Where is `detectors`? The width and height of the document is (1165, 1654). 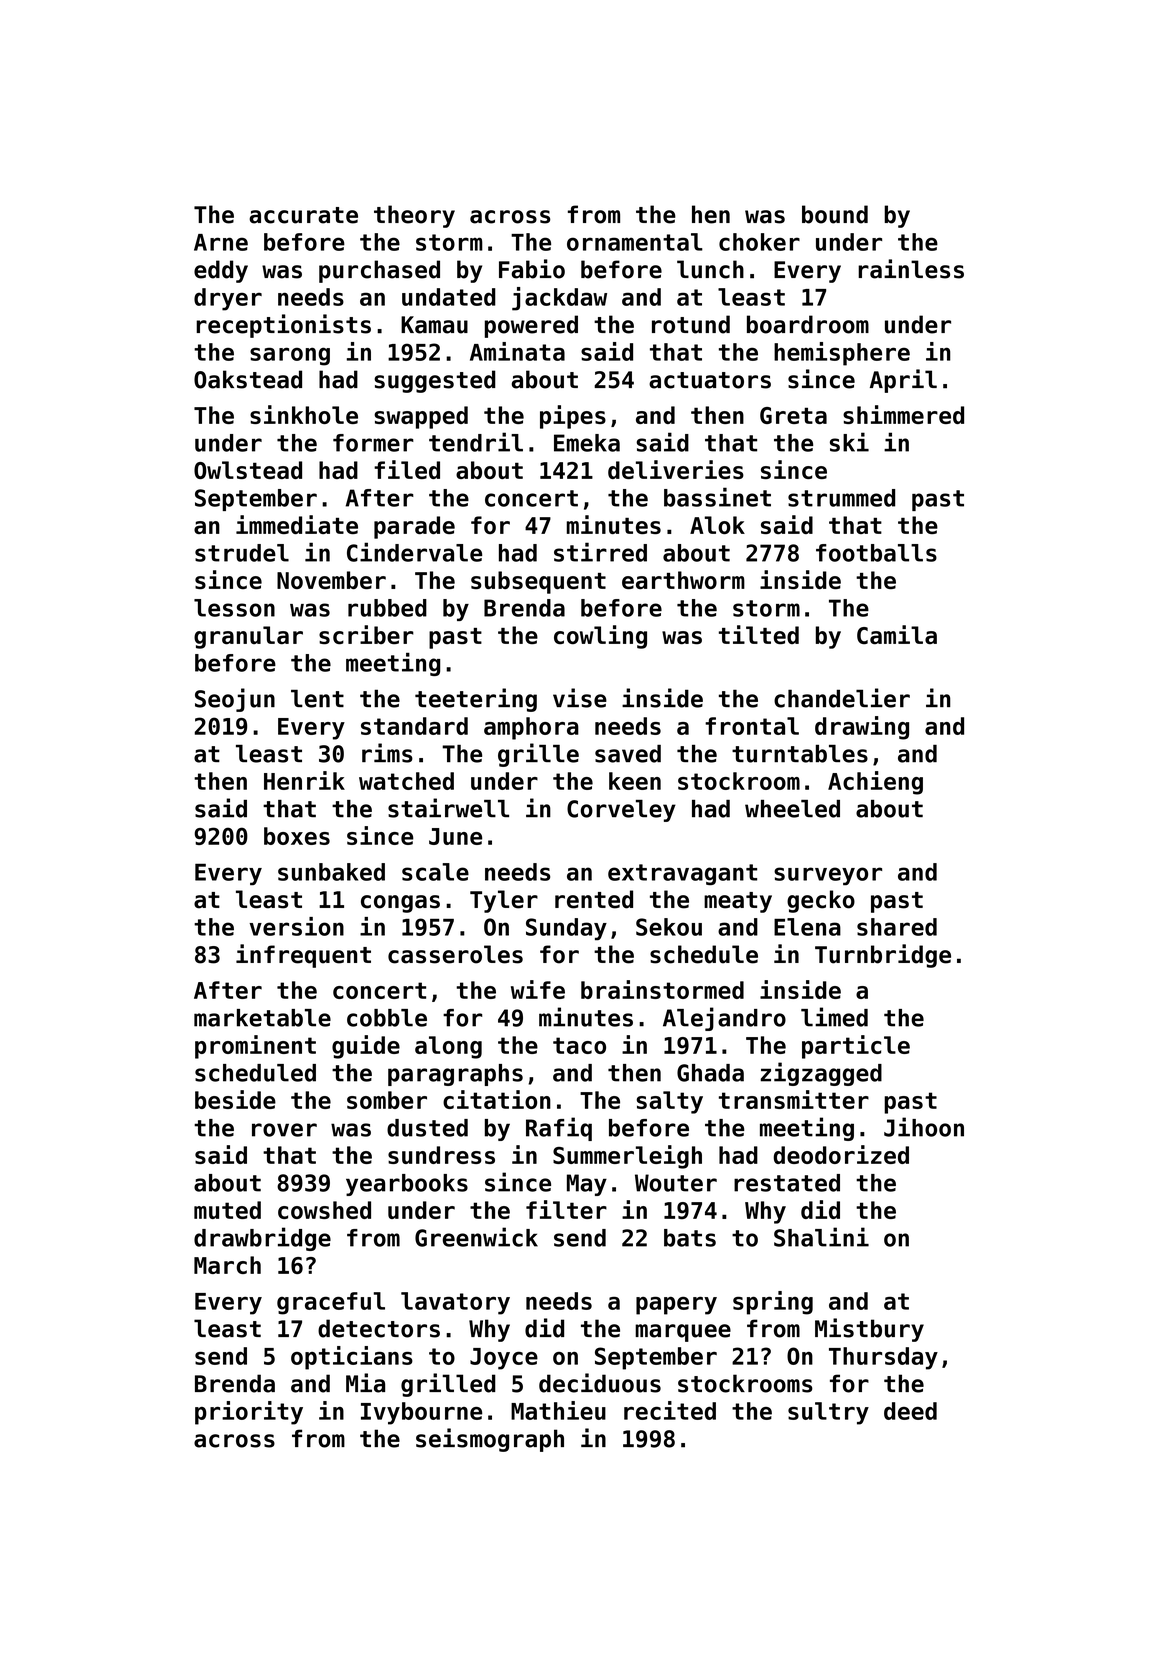 detectors is located at coordinates (379, 1328).
